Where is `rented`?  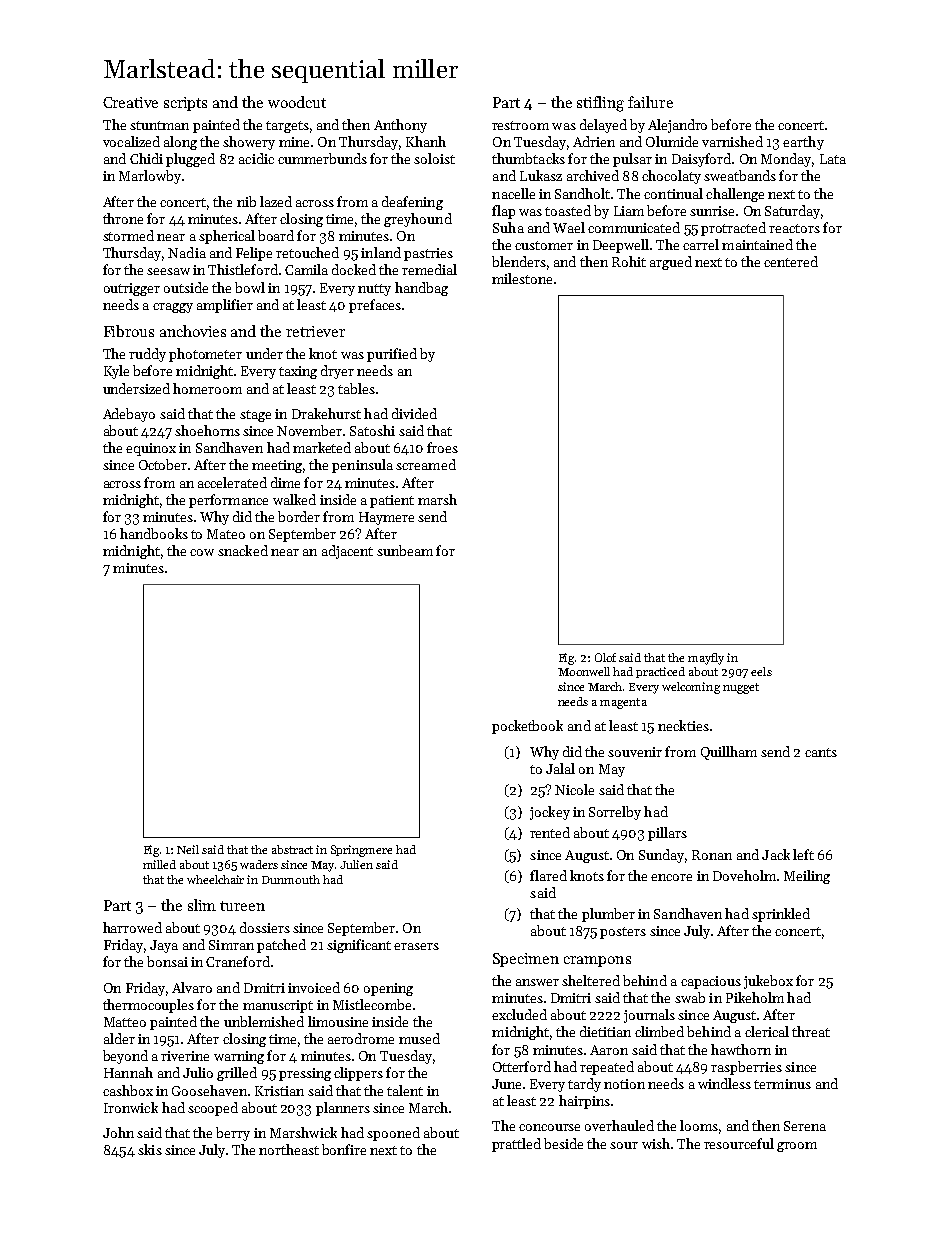
rented is located at coordinates (550, 832).
